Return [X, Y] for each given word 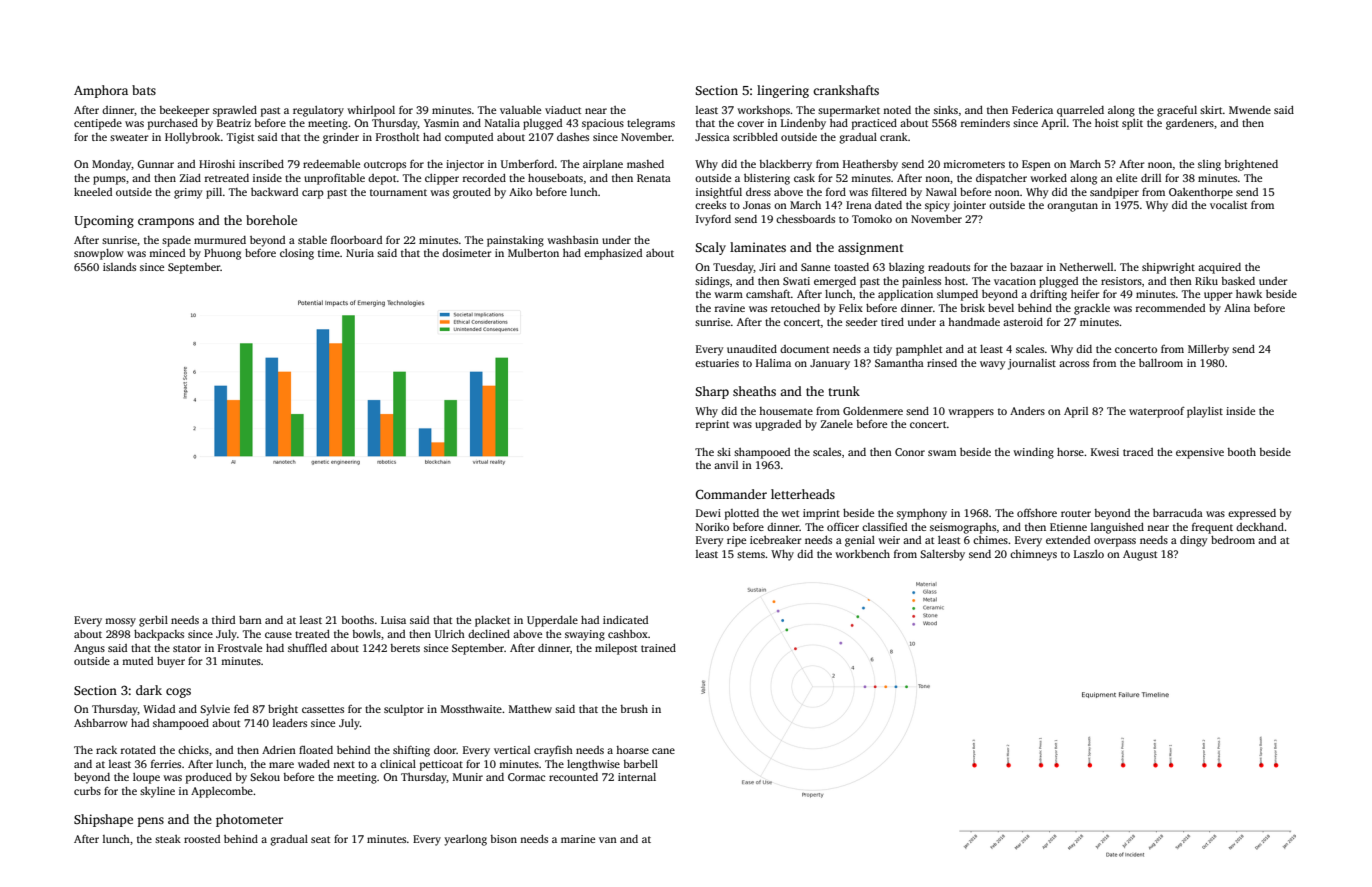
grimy [188, 193]
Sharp [712, 392]
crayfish [553, 751]
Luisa [393, 620]
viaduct [563, 110]
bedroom [1233, 540]
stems [751, 554]
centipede [98, 124]
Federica [1032, 110]
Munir [468, 777]
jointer [969, 206]
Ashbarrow [101, 723]
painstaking [515, 241]
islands [119, 267]
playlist [1205, 412]
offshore [1037, 512]
